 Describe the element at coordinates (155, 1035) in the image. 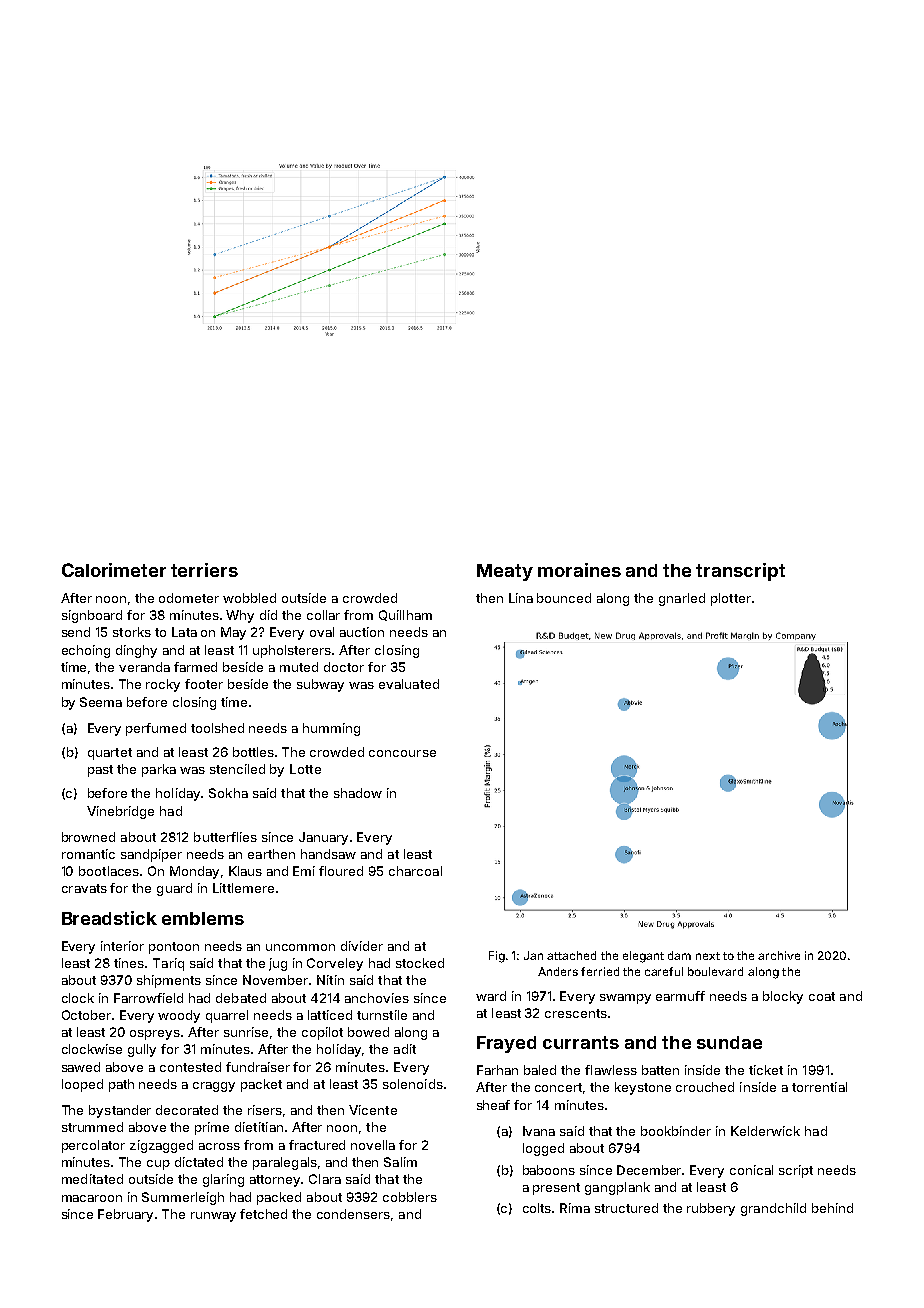

I see `ospreys` at that location.
